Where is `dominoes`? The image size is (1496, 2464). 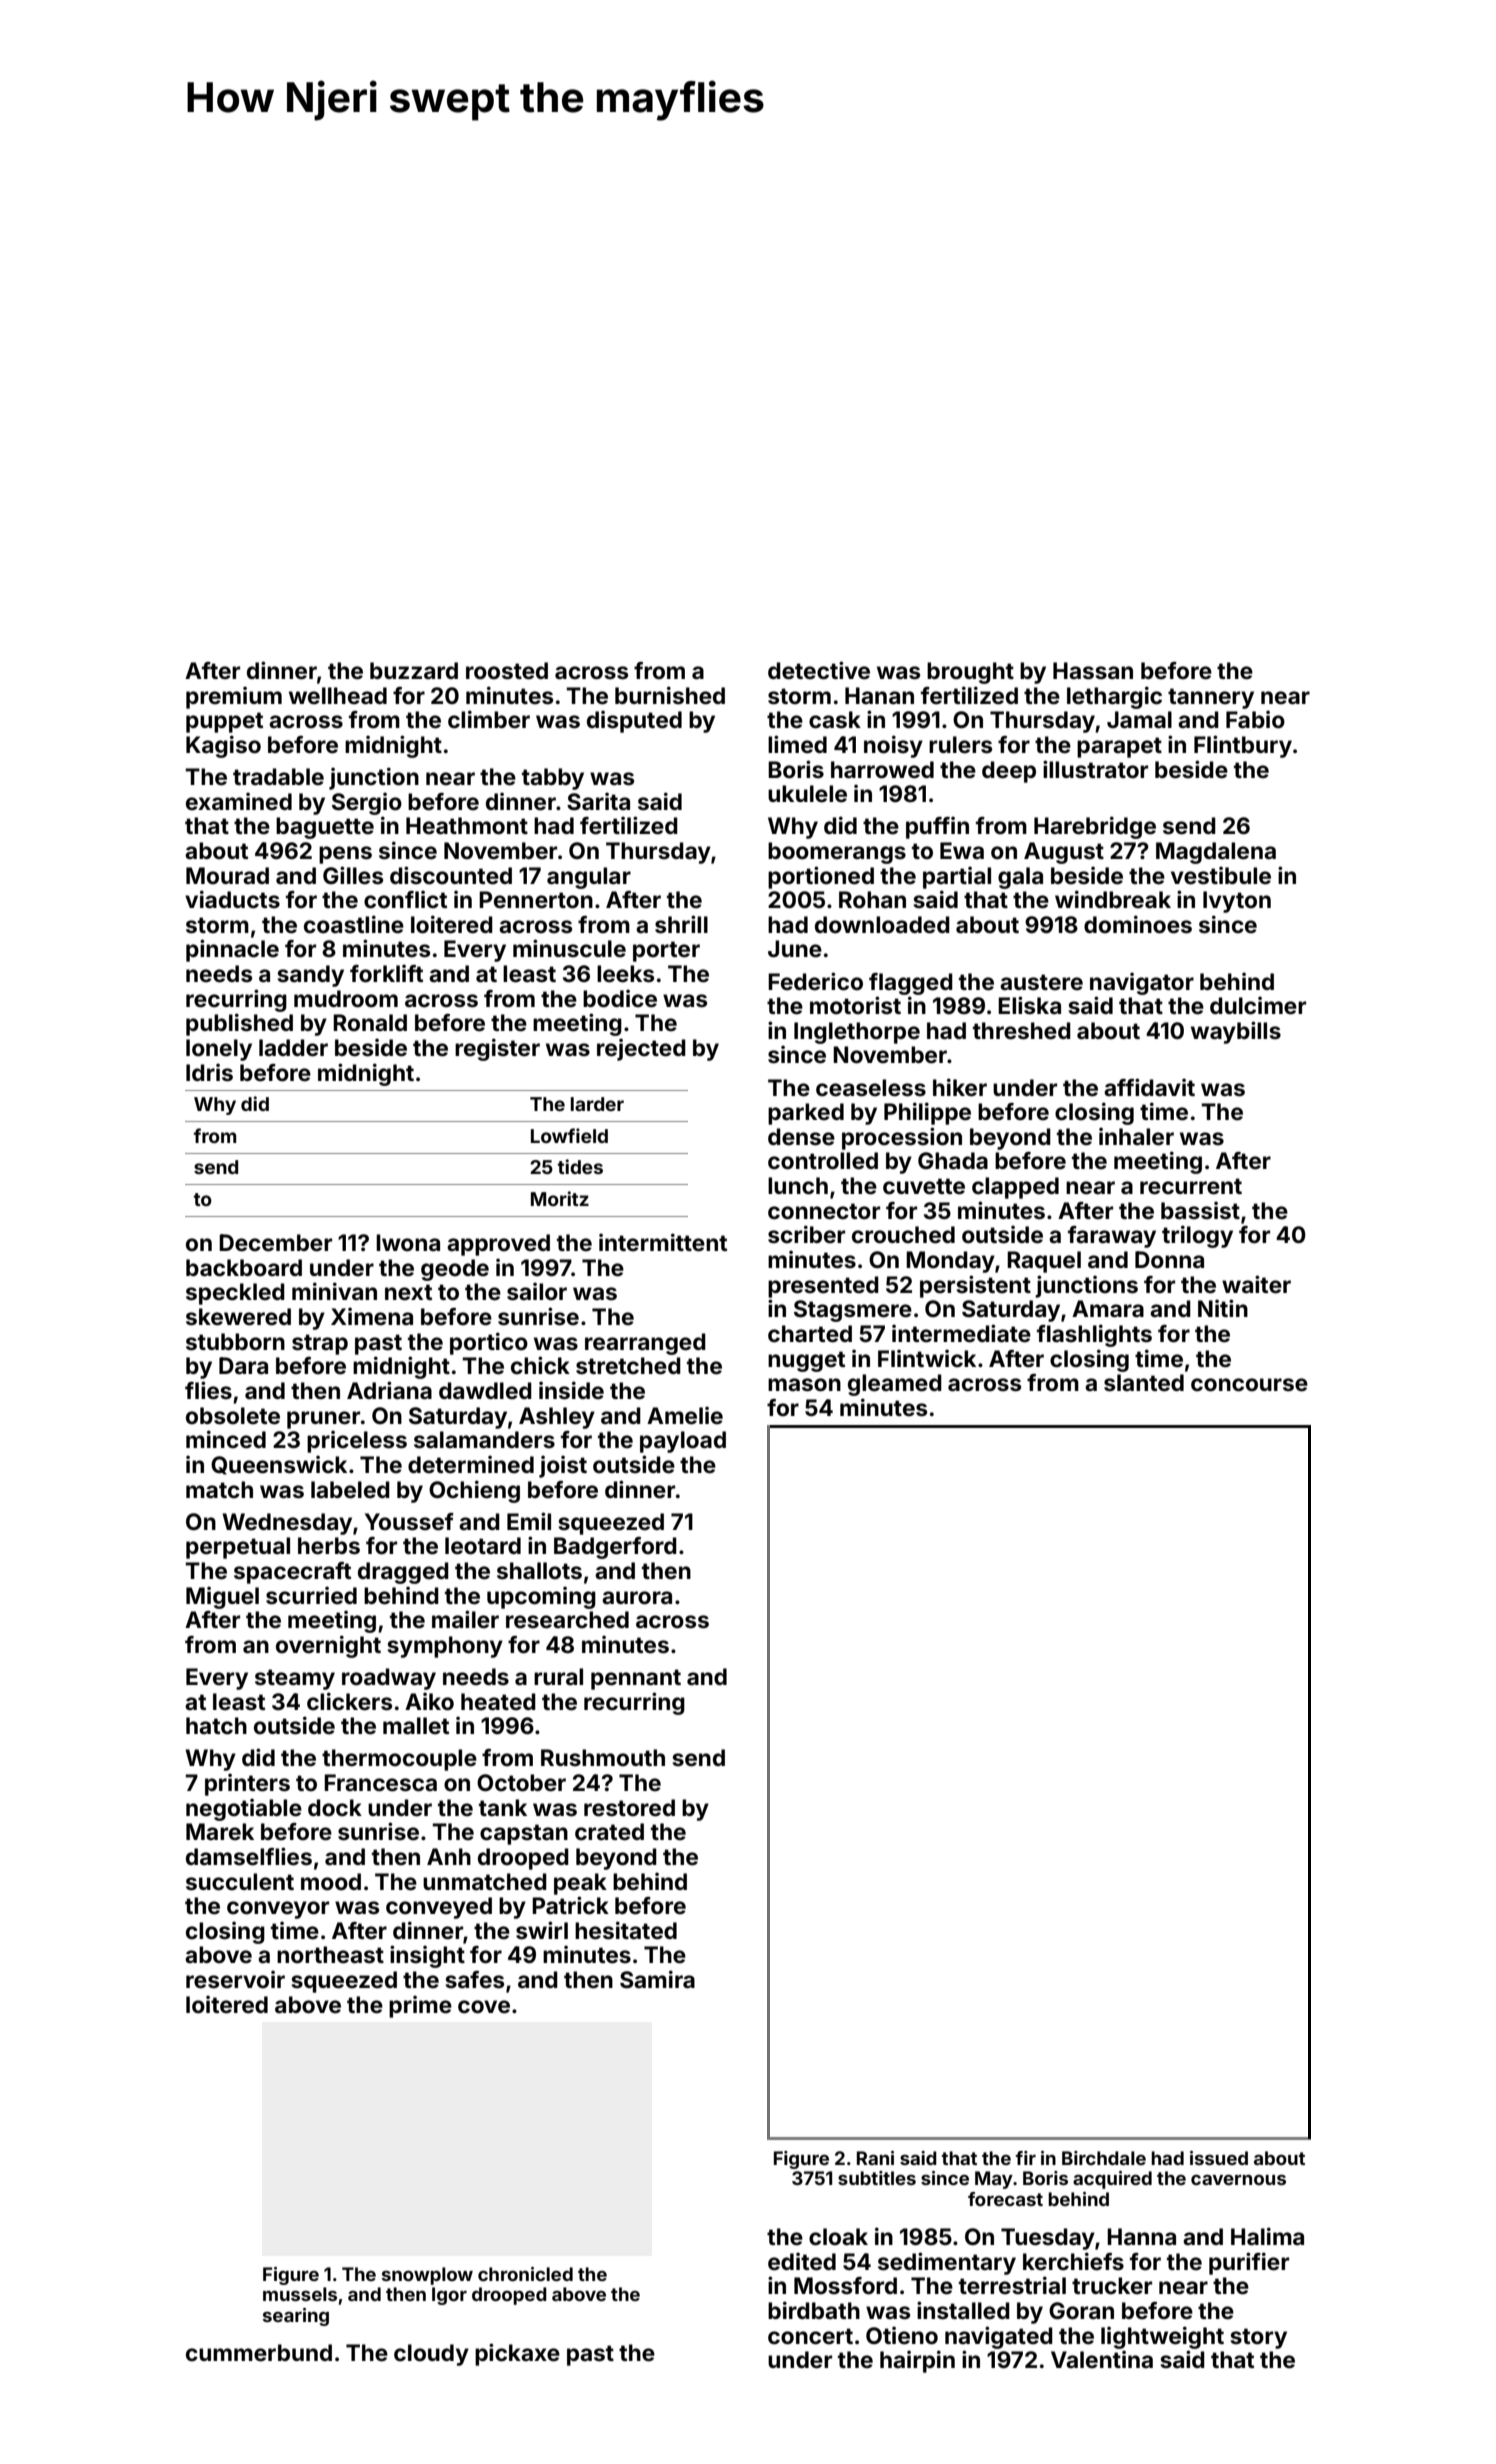 dominoes is located at coordinates (1138, 924).
